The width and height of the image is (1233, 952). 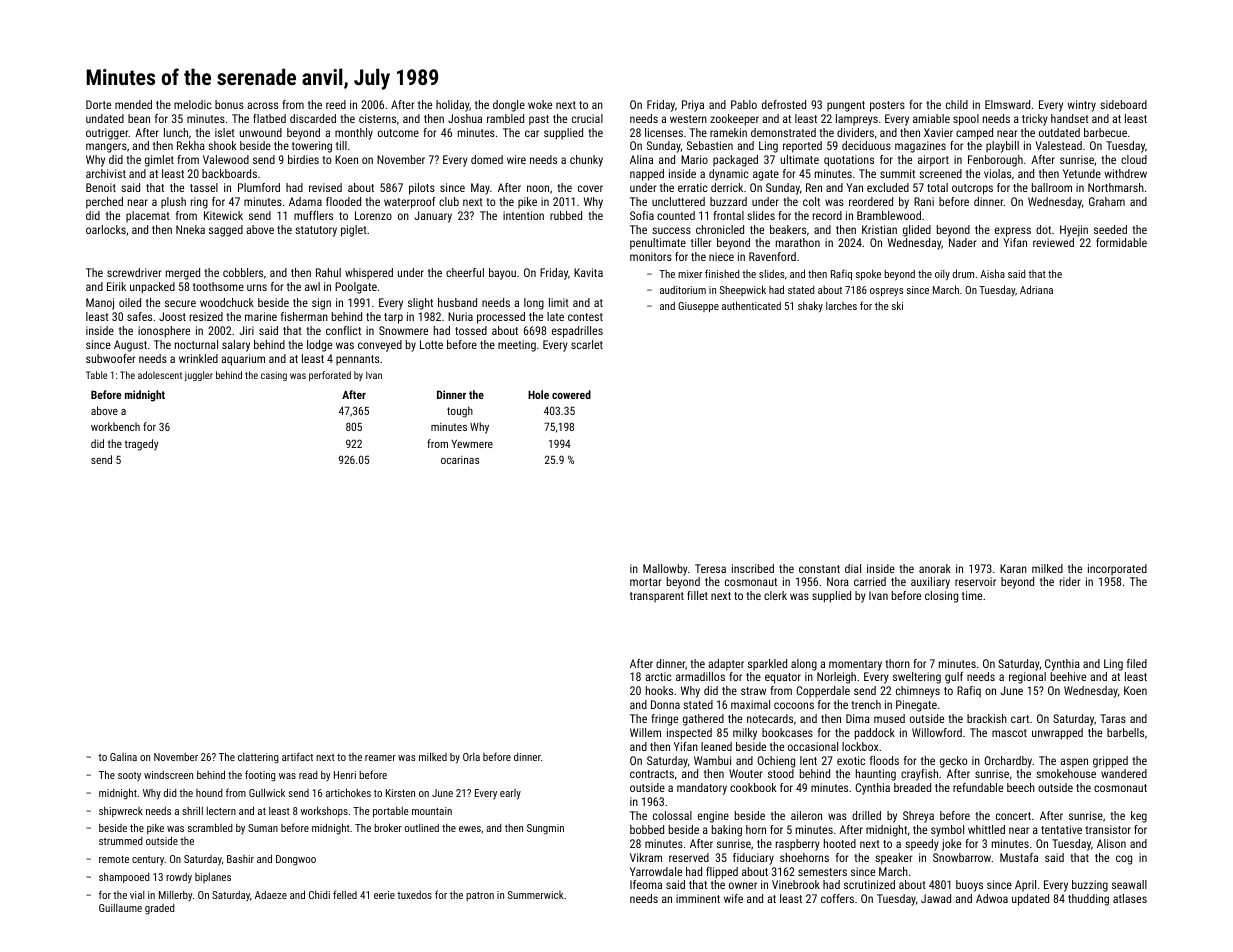 I want to click on Adriana, so click(x=1036, y=289).
